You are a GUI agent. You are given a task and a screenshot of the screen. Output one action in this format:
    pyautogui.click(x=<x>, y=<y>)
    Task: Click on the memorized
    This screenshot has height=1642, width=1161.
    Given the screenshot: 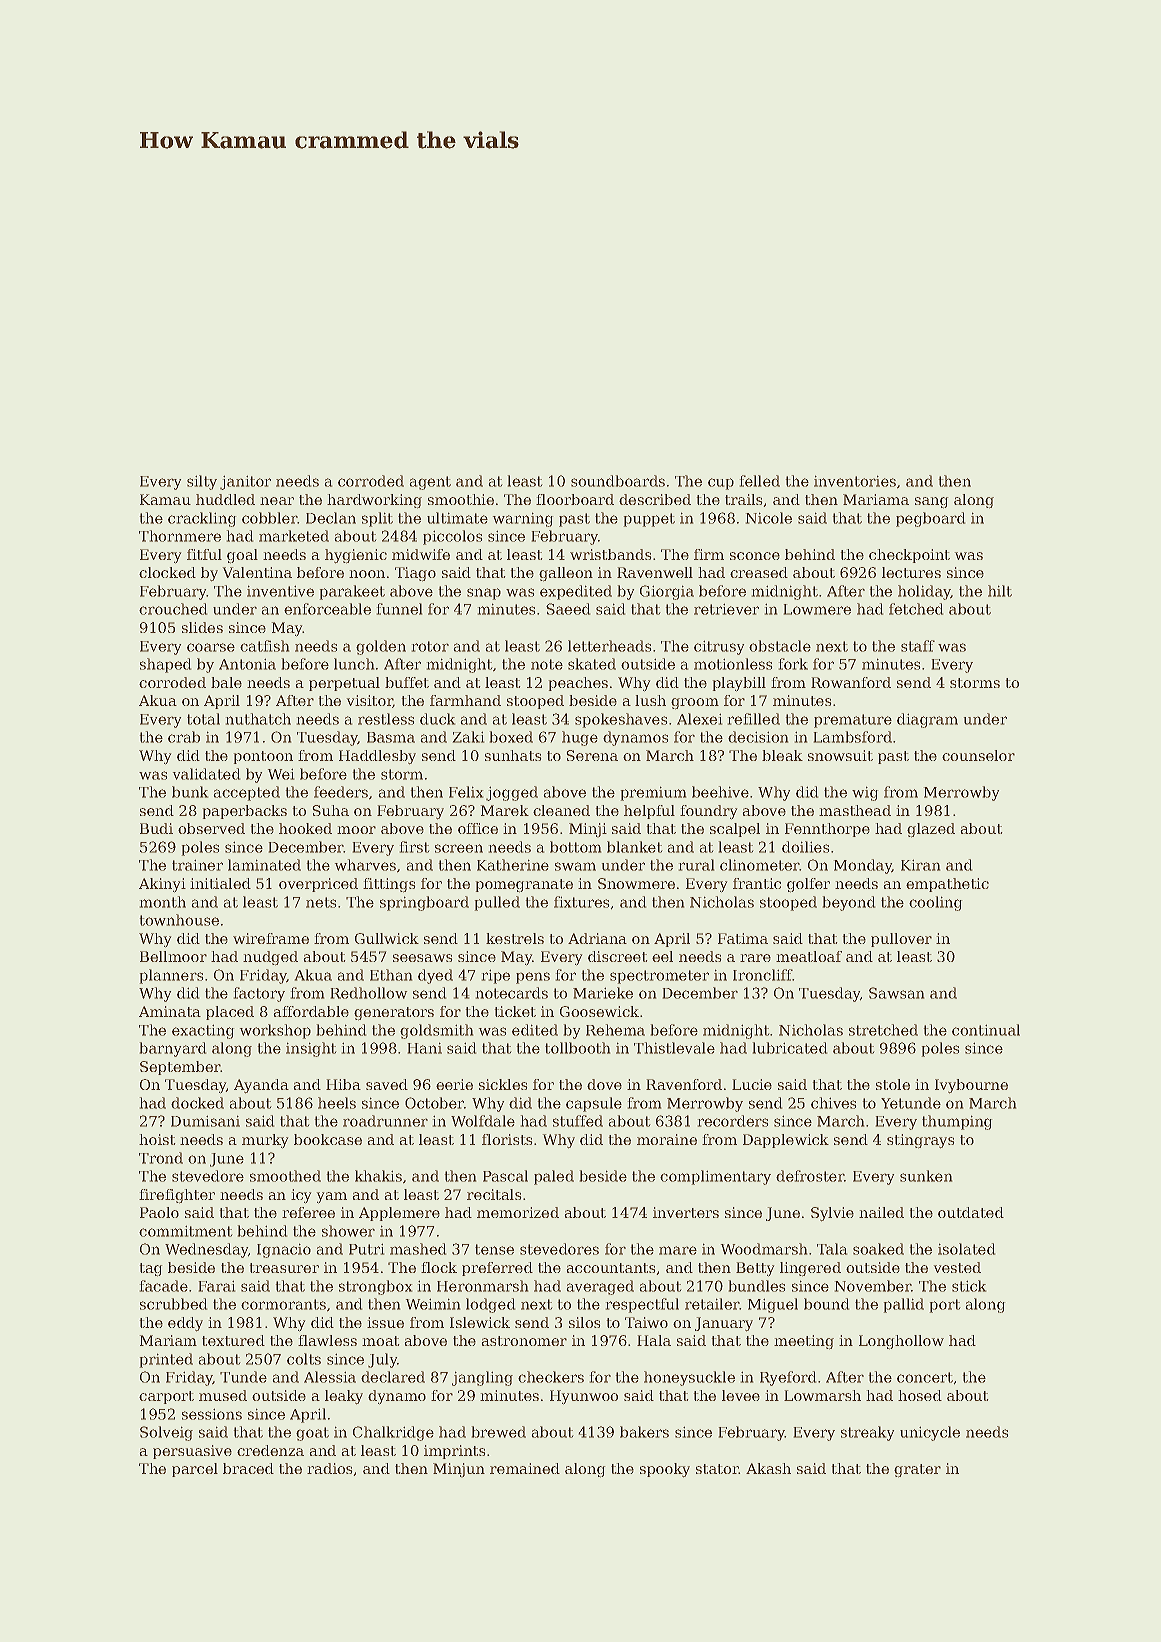 What is the action you would take?
    pyautogui.click(x=518, y=1212)
